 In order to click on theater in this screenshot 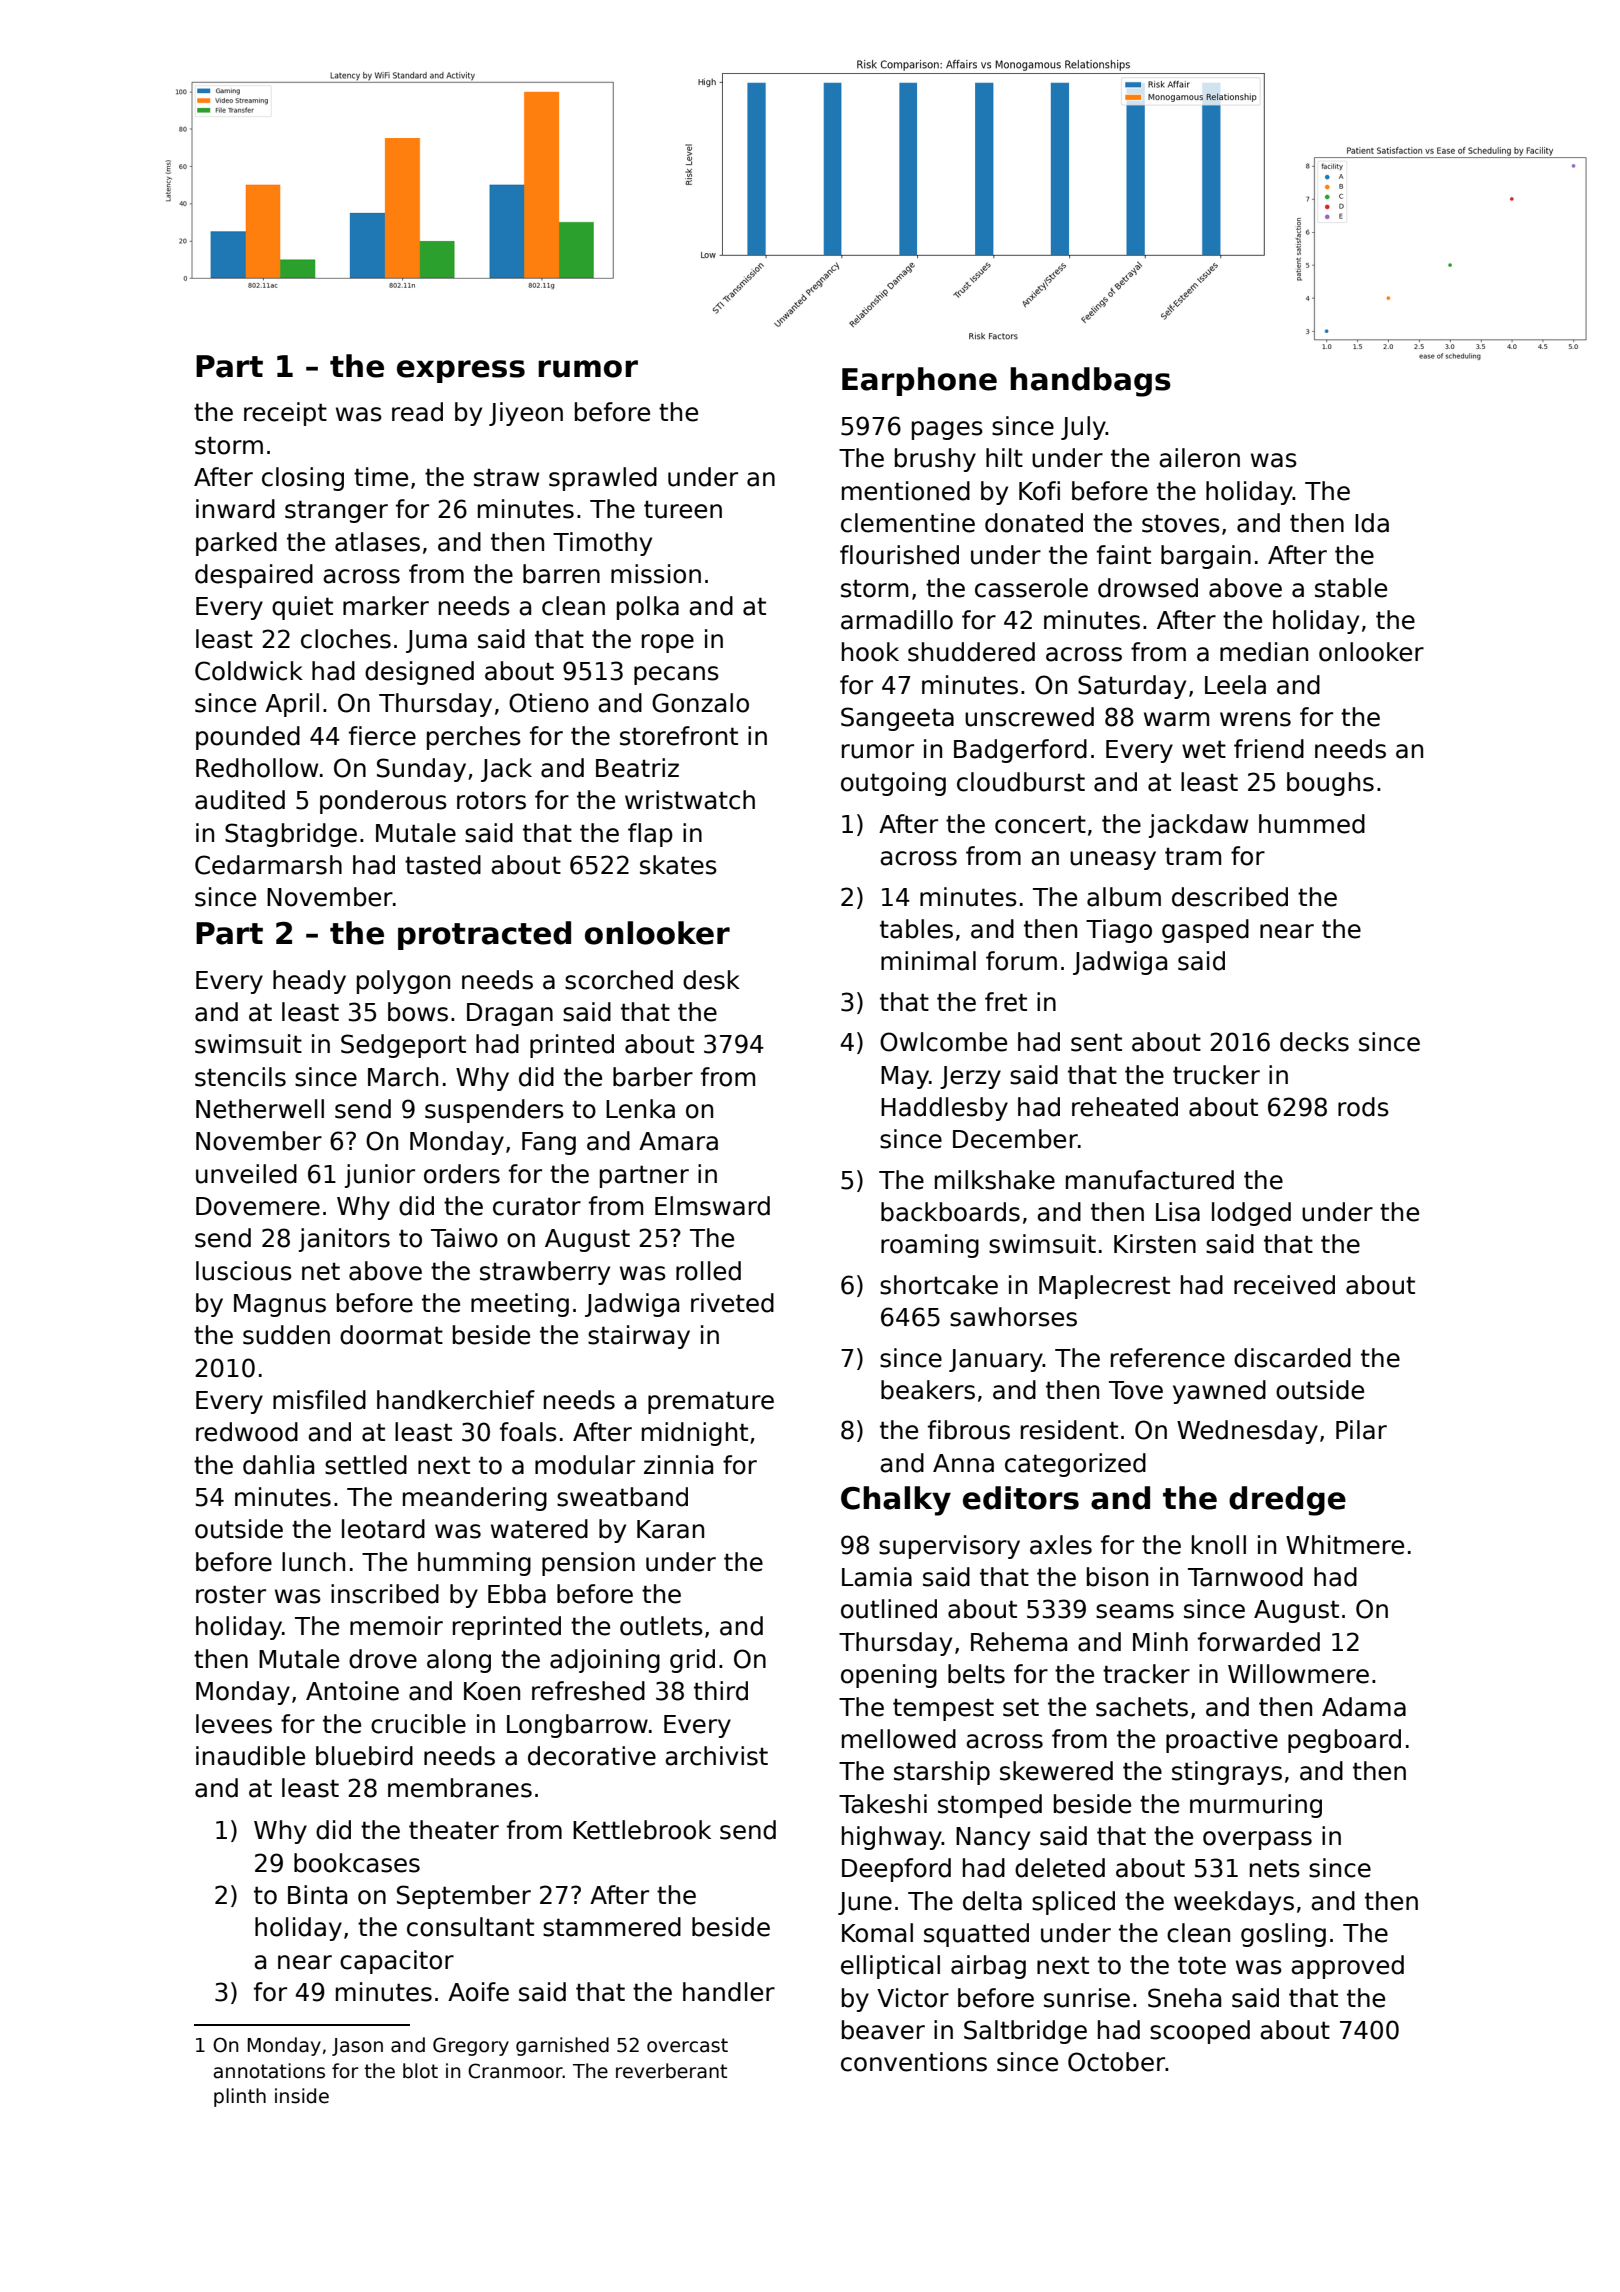, I will do `click(454, 1830)`.
